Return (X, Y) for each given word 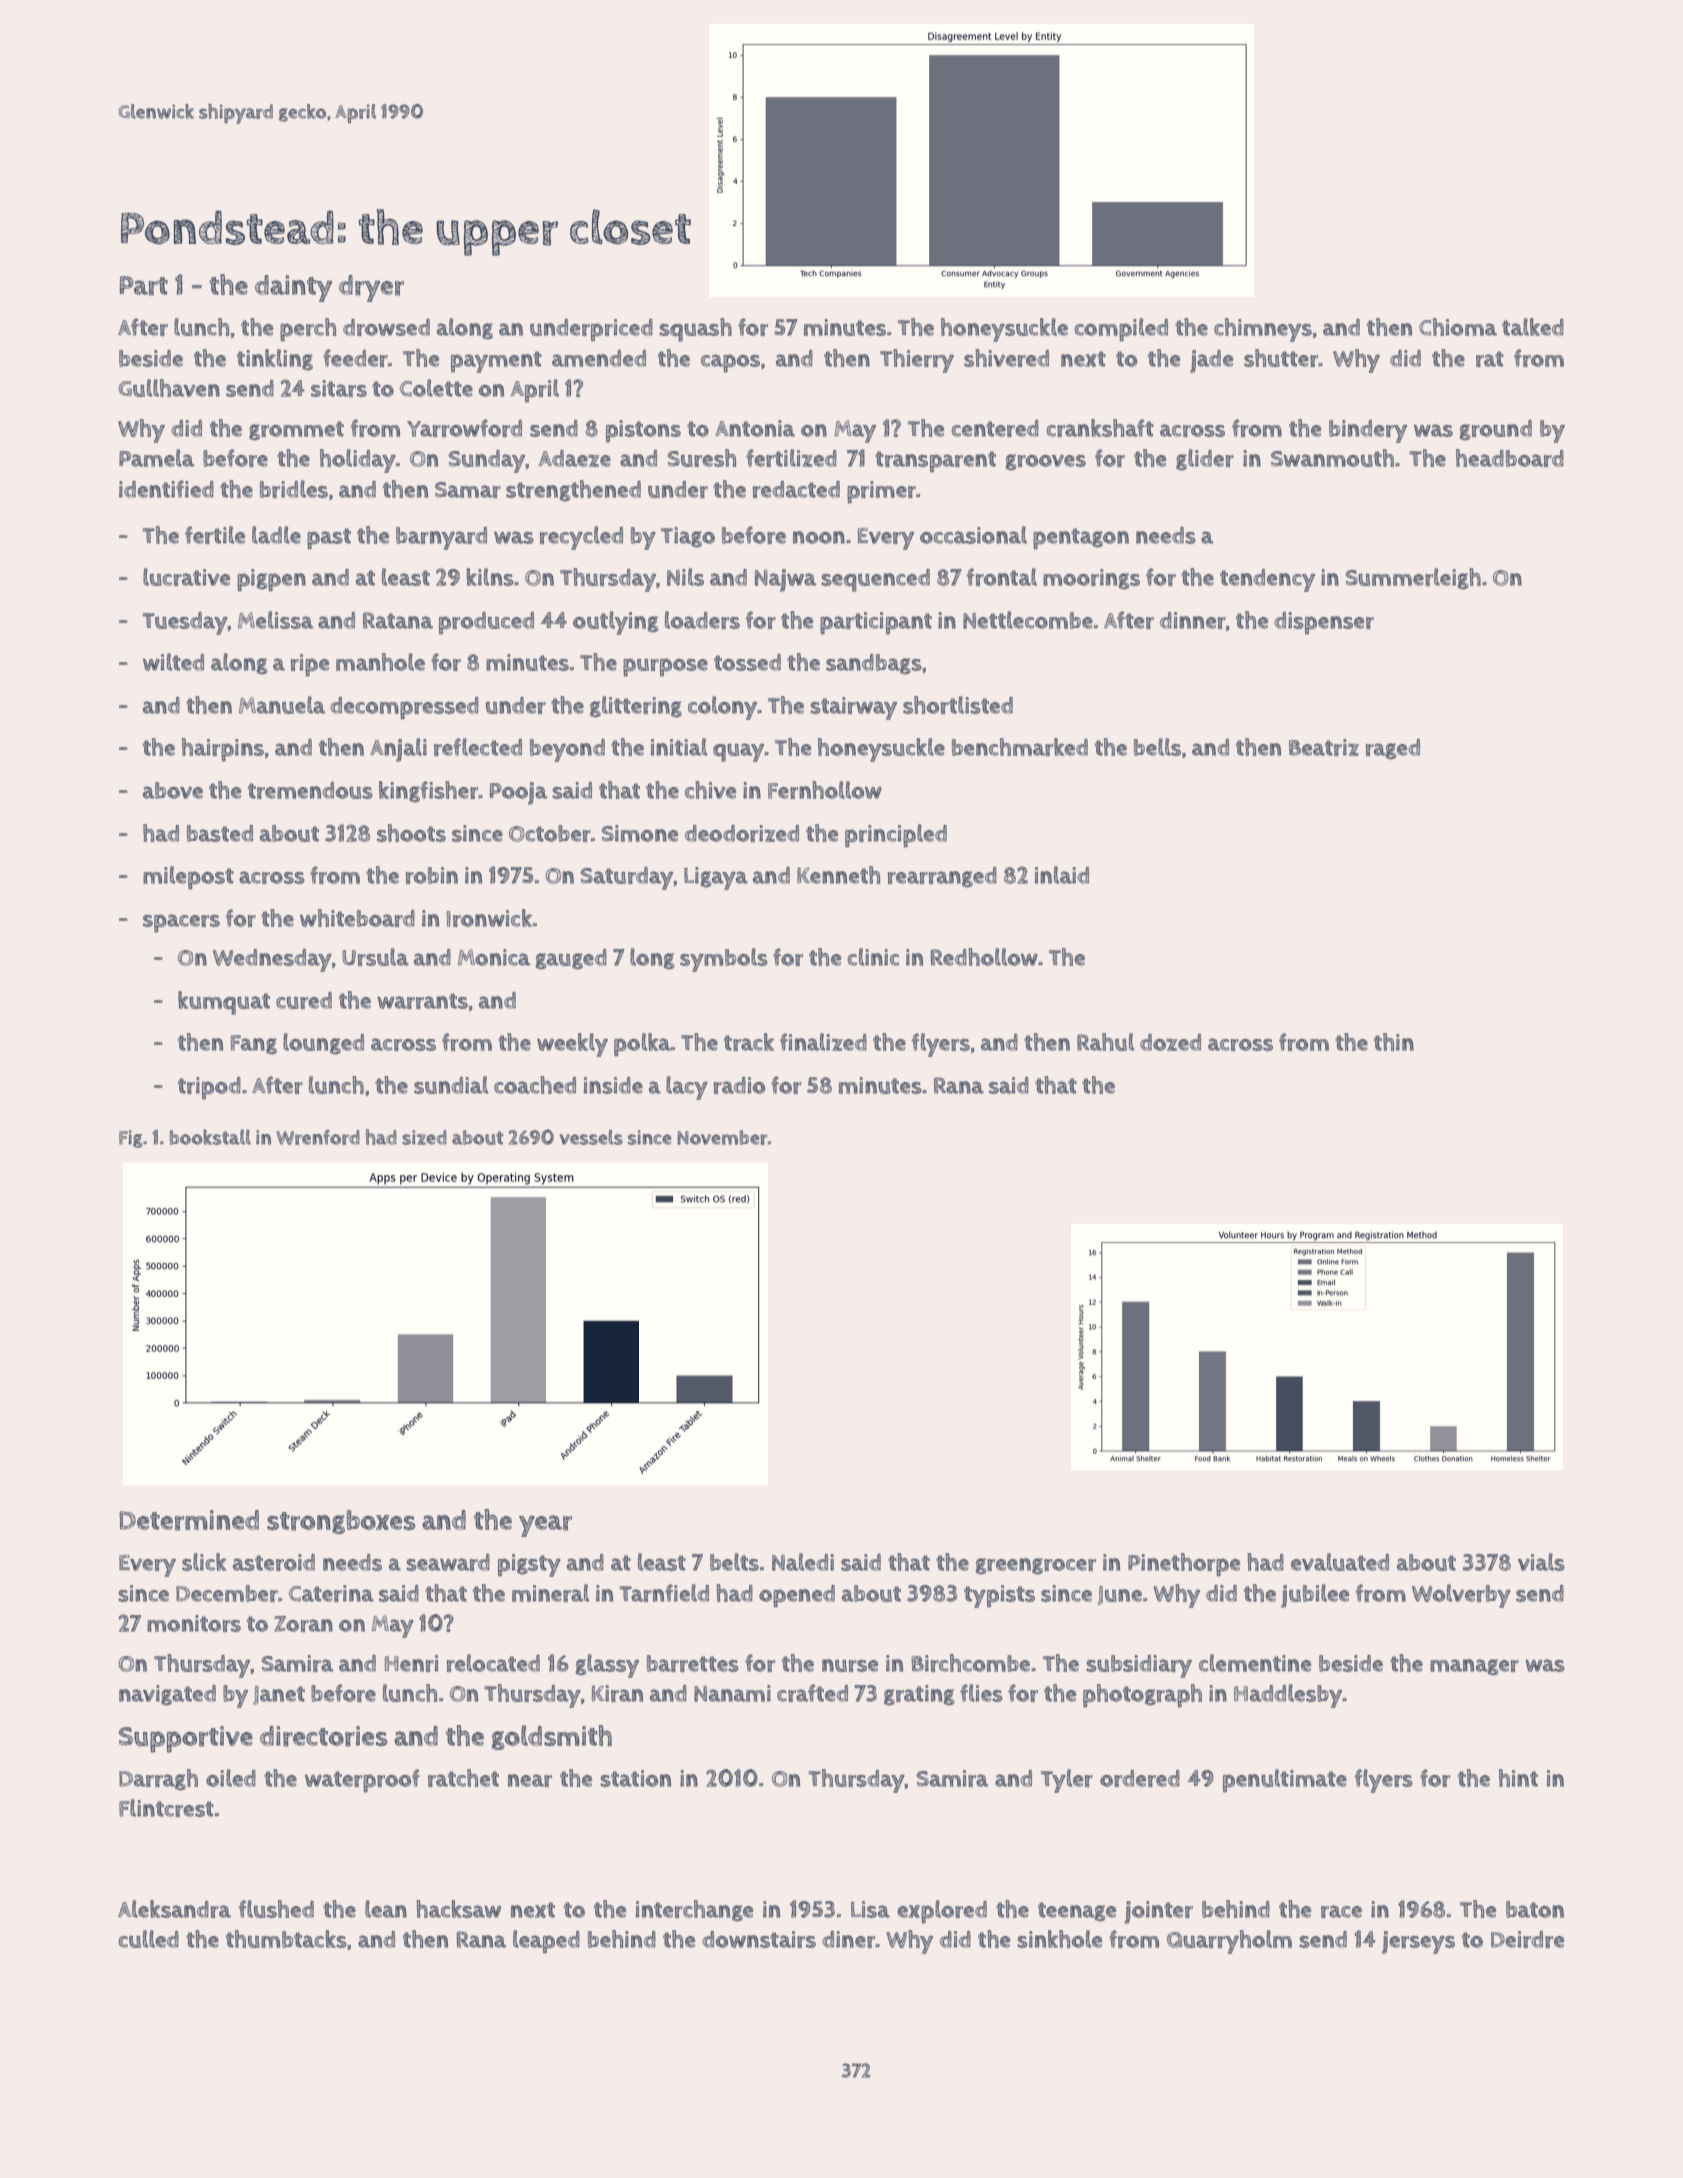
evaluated (1340, 1562)
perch (308, 330)
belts (734, 1562)
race (1341, 1911)
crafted (812, 1693)
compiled (1121, 330)
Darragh (158, 1780)
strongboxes (341, 1522)
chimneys (1263, 330)
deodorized (742, 833)
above (173, 790)
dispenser (1324, 623)
